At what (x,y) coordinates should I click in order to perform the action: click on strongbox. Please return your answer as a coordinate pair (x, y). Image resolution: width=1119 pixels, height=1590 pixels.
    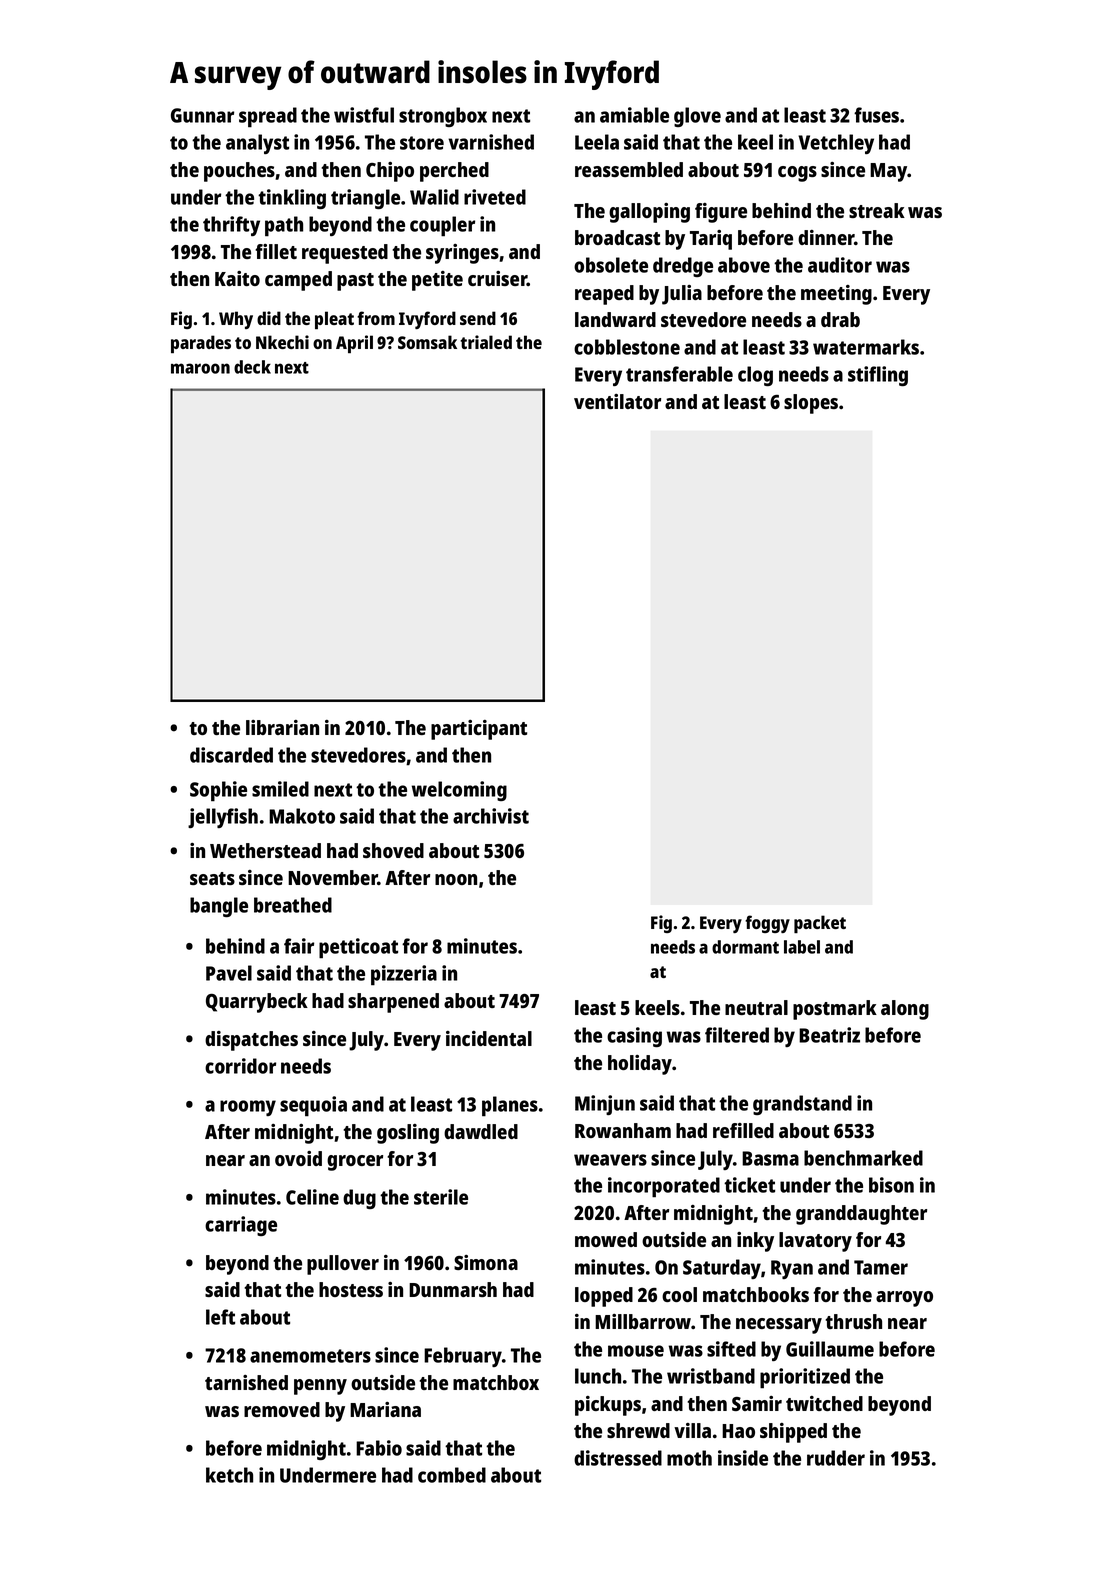
    Looking at the image, I should click on (443, 117).
